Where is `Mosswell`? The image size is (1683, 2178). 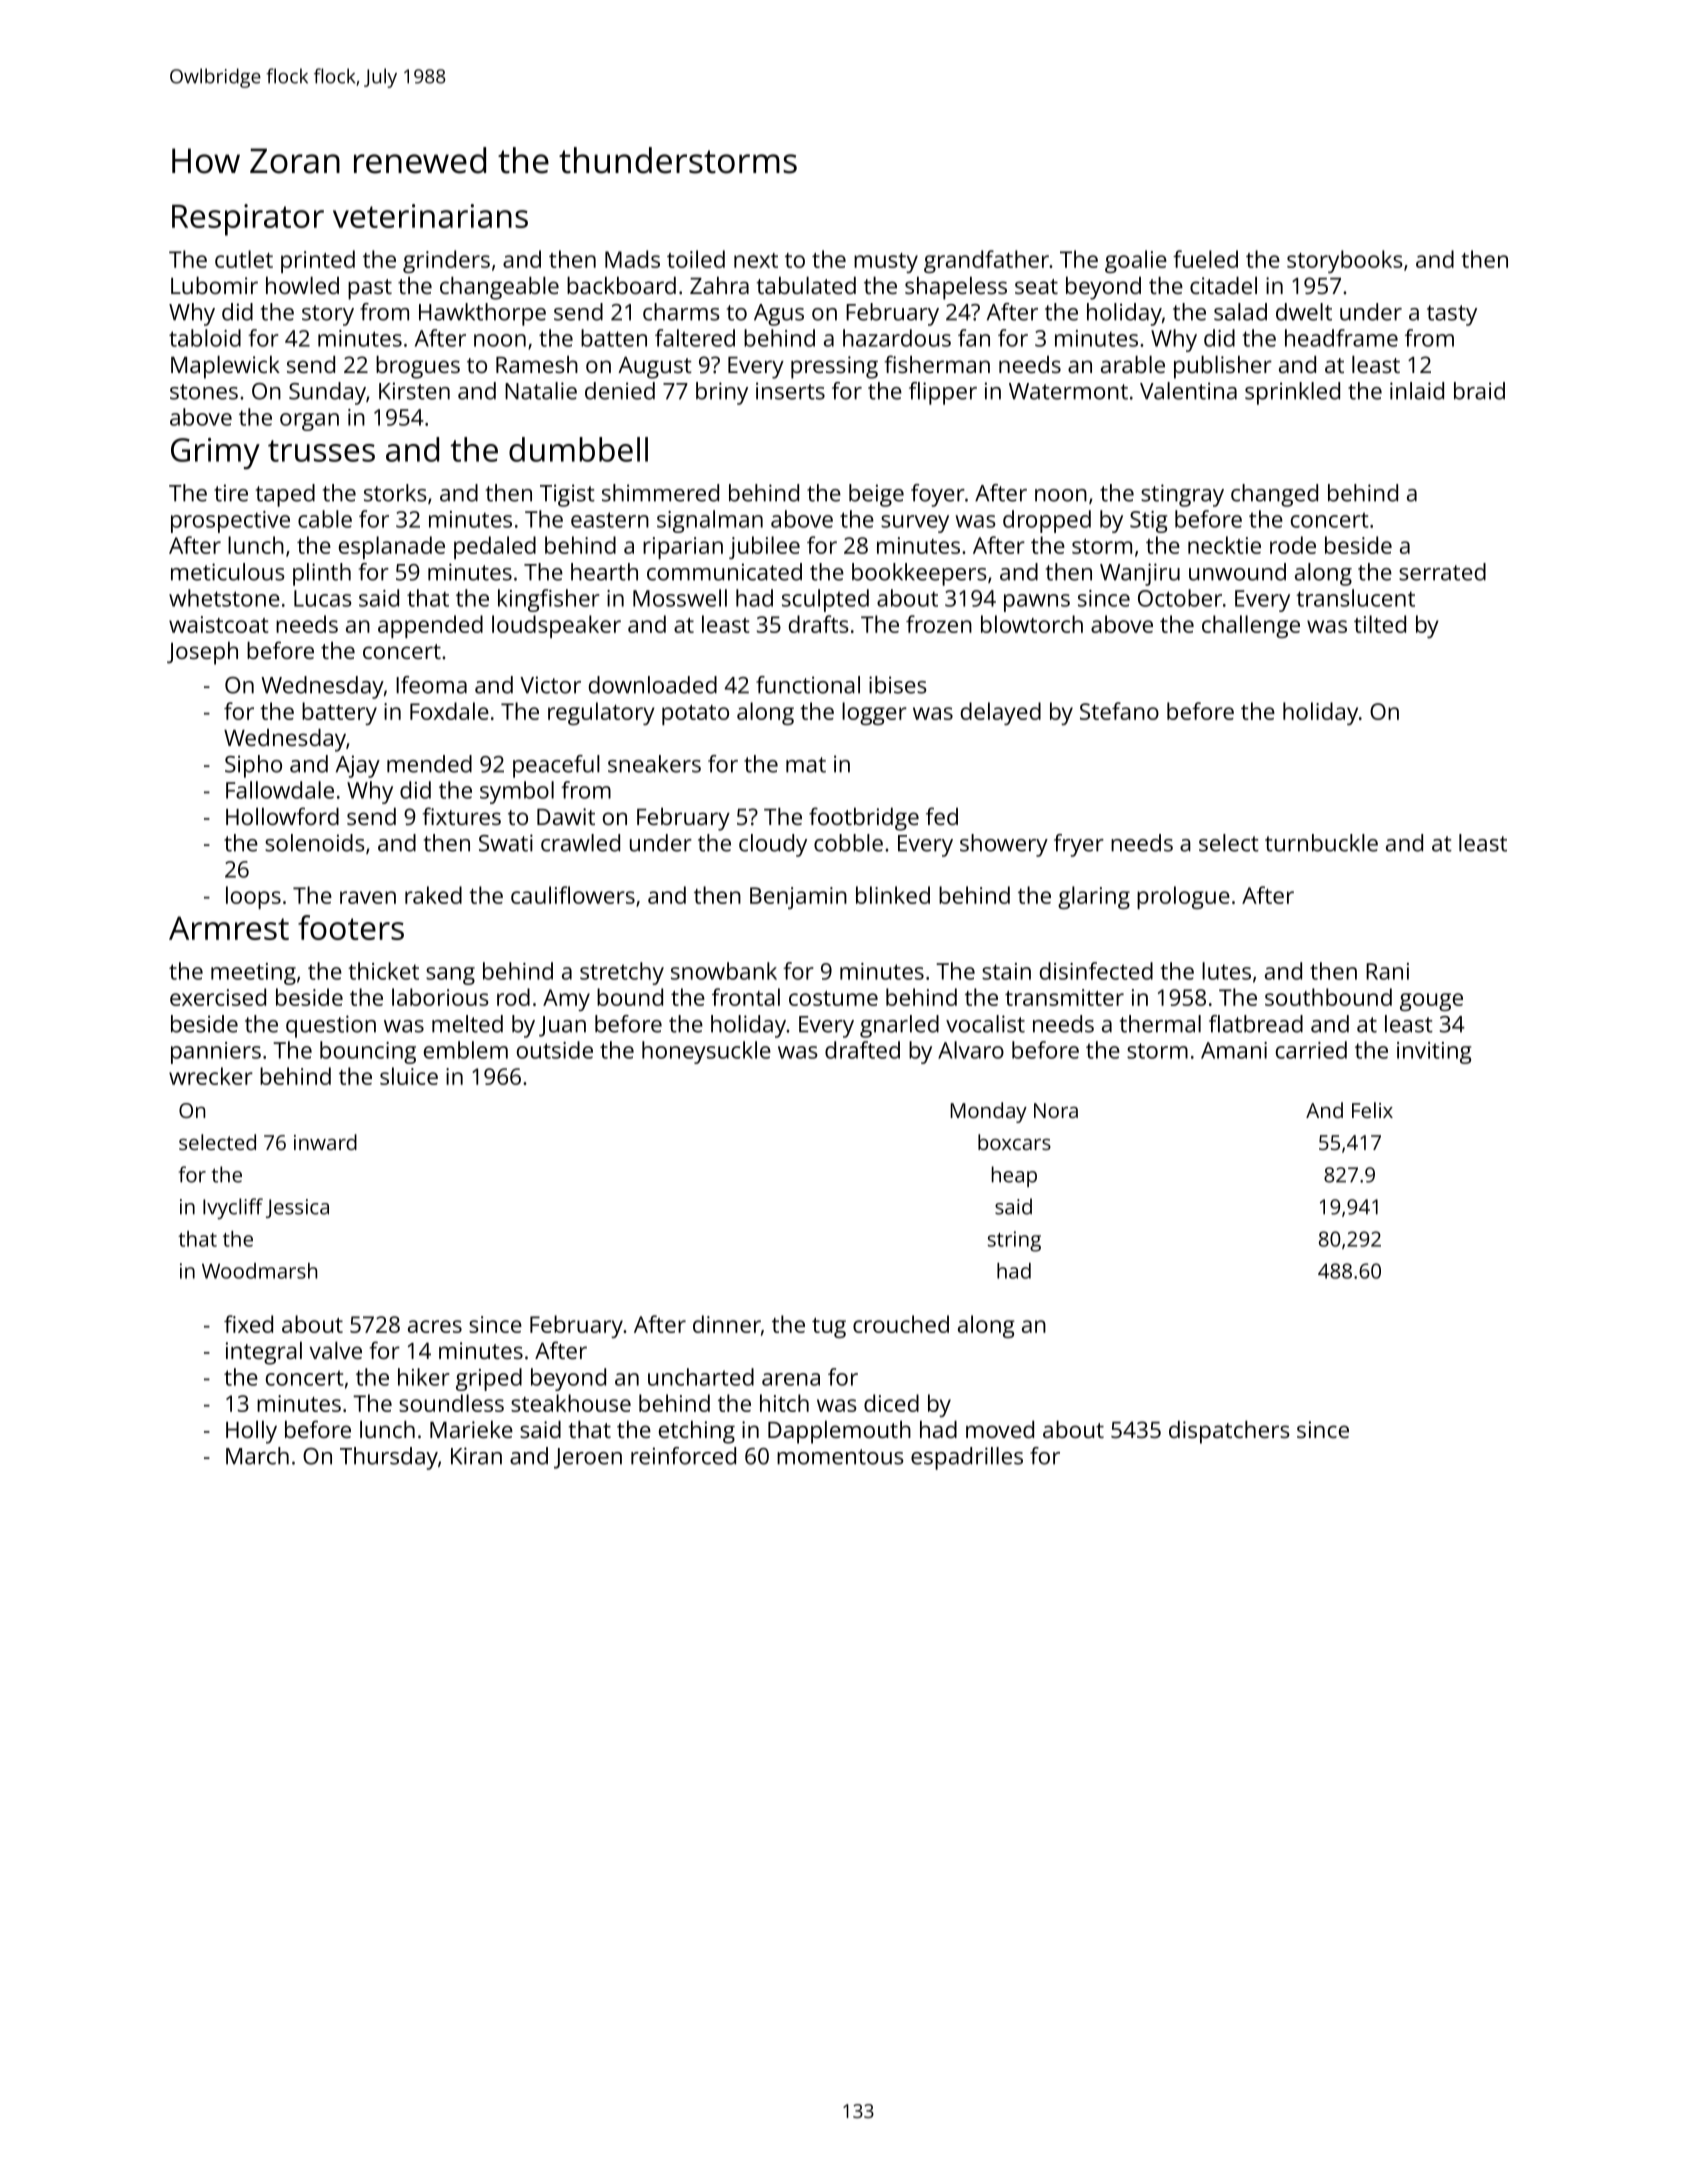 Mosswell is located at coordinates (680, 598).
